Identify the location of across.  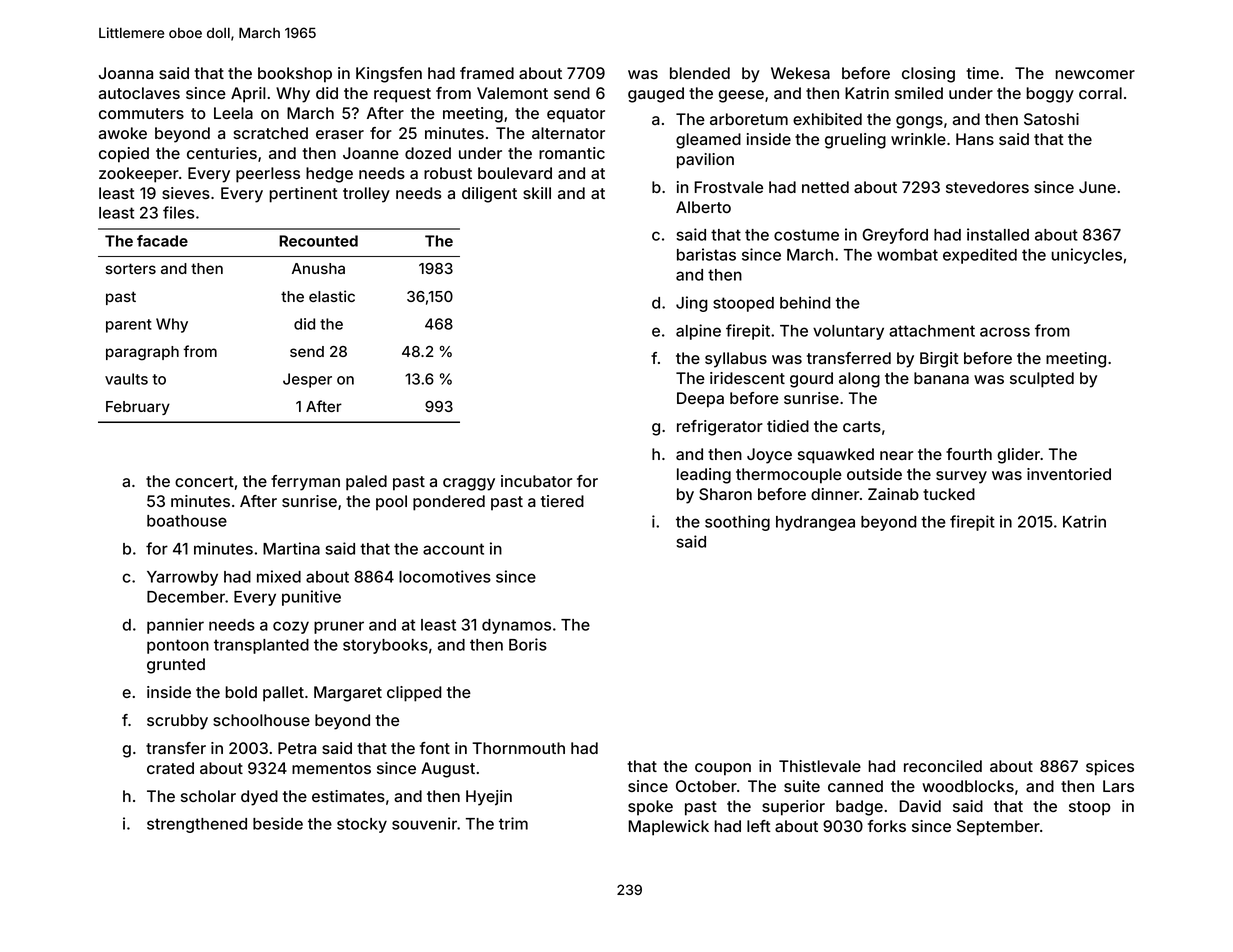
(1005, 332).
